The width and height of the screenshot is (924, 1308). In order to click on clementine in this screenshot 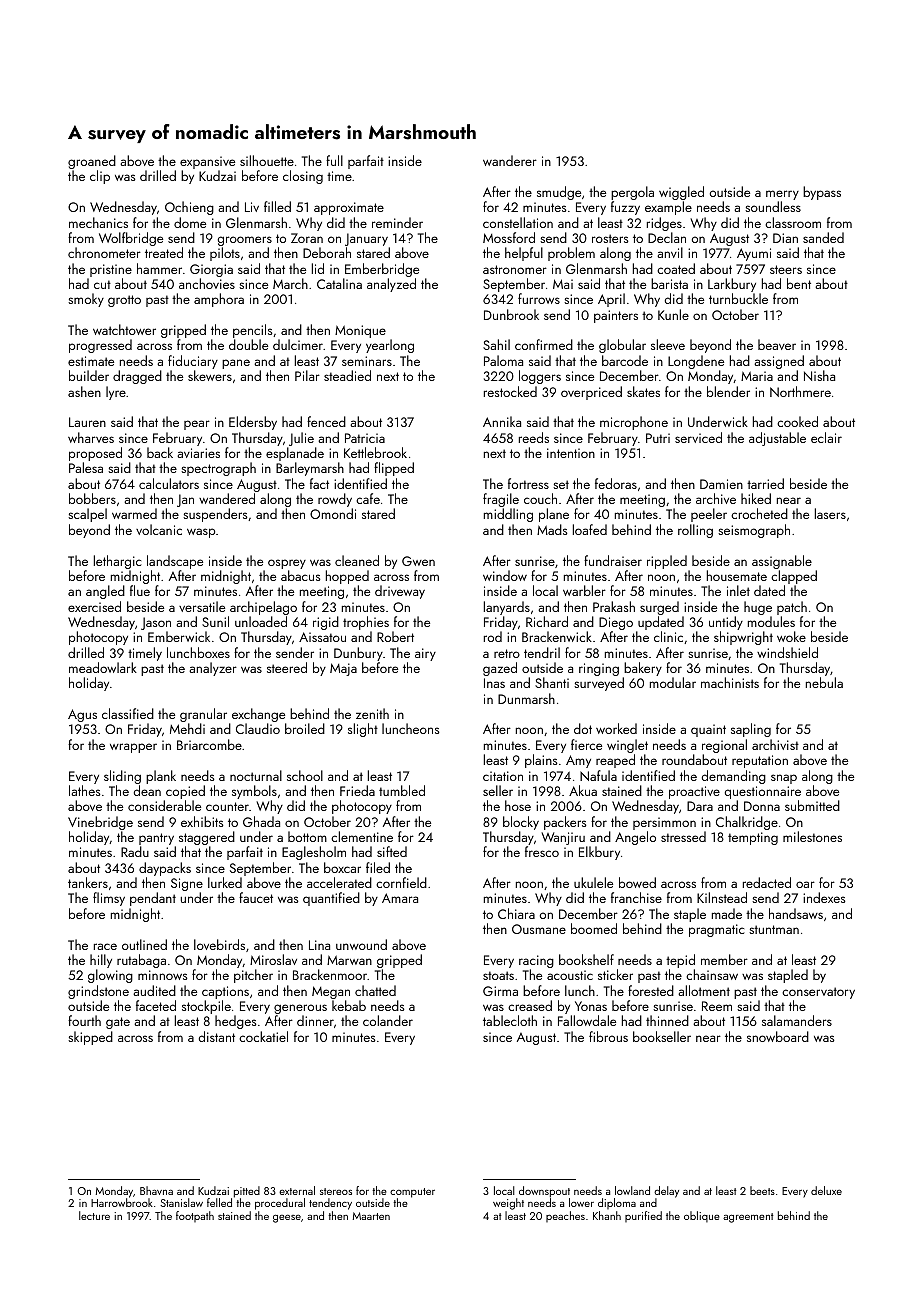, I will do `click(362, 836)`.
